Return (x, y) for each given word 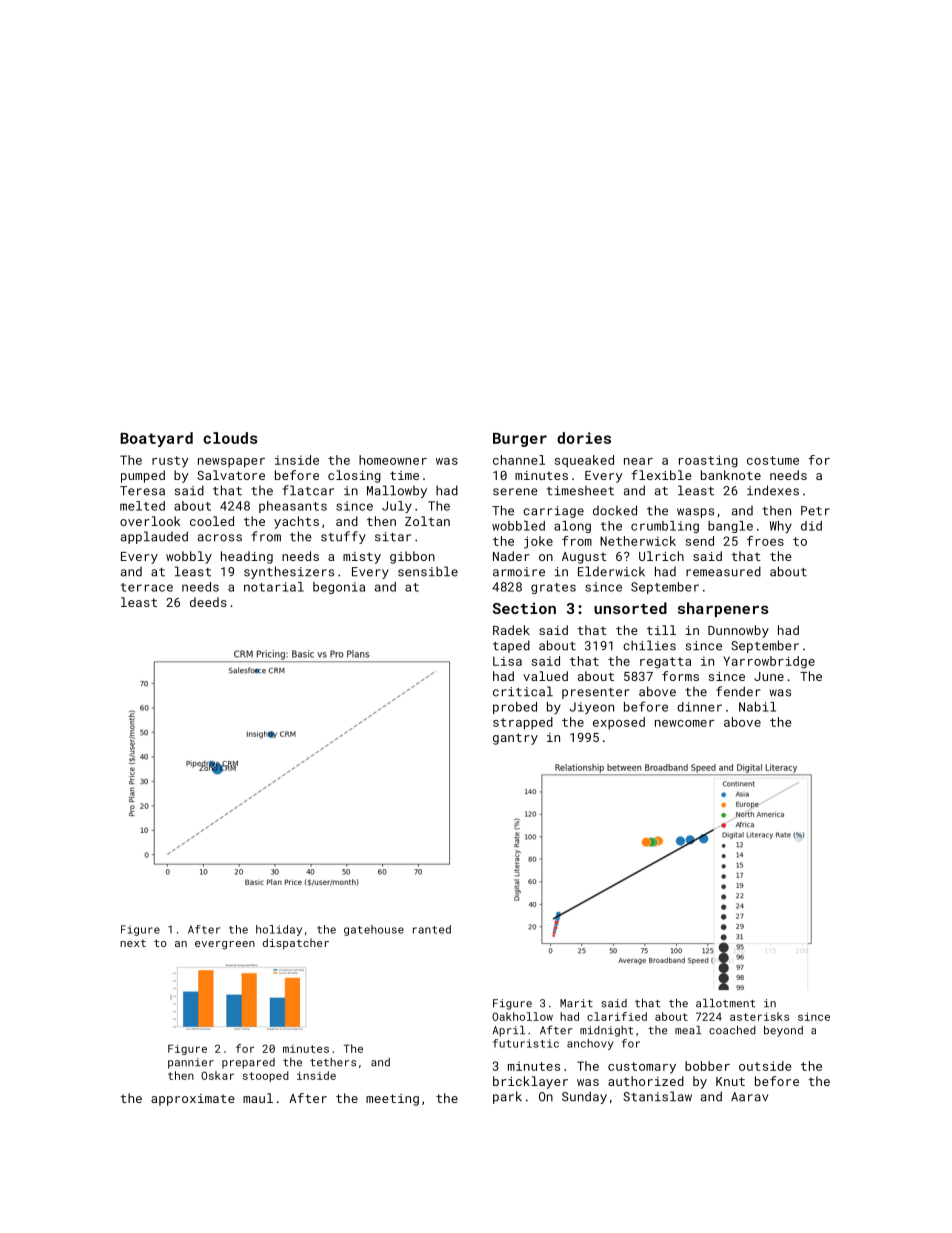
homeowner (393, 460)
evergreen (225, 945)
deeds (208, 602)
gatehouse (374, 930)
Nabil (757, 707)
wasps (695, 513)
